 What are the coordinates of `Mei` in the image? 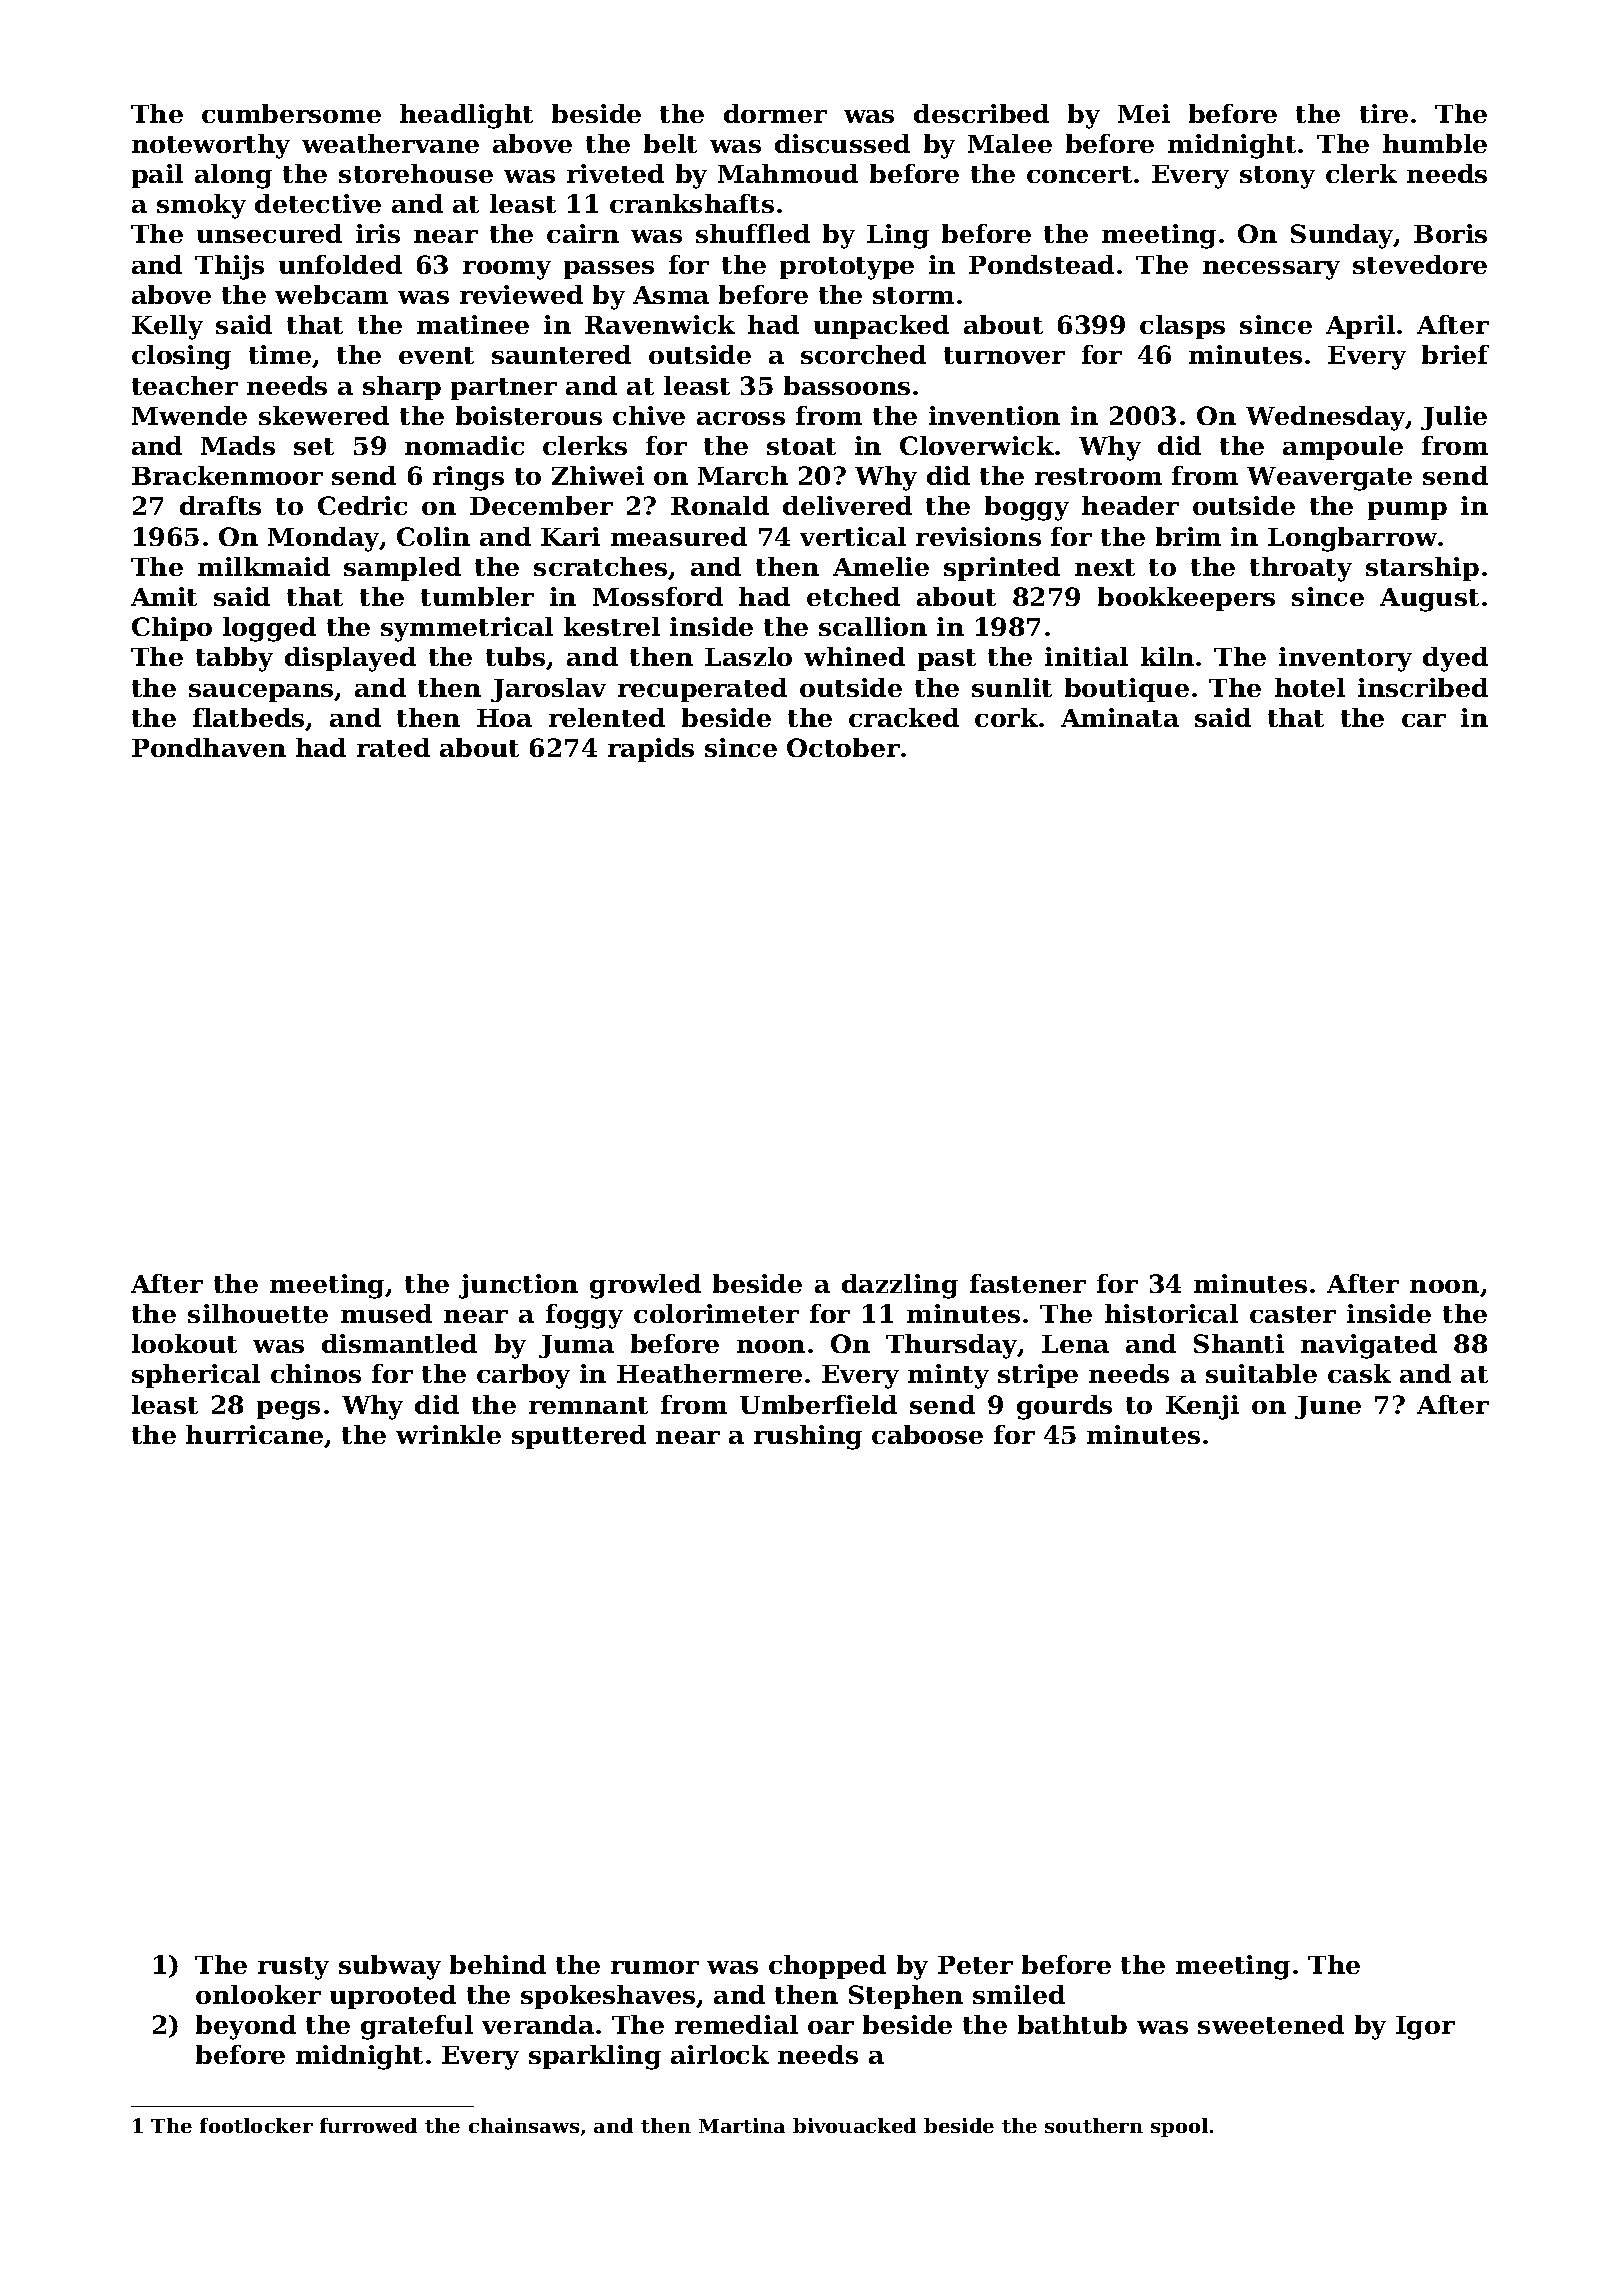 It's located at (1144, 113).
